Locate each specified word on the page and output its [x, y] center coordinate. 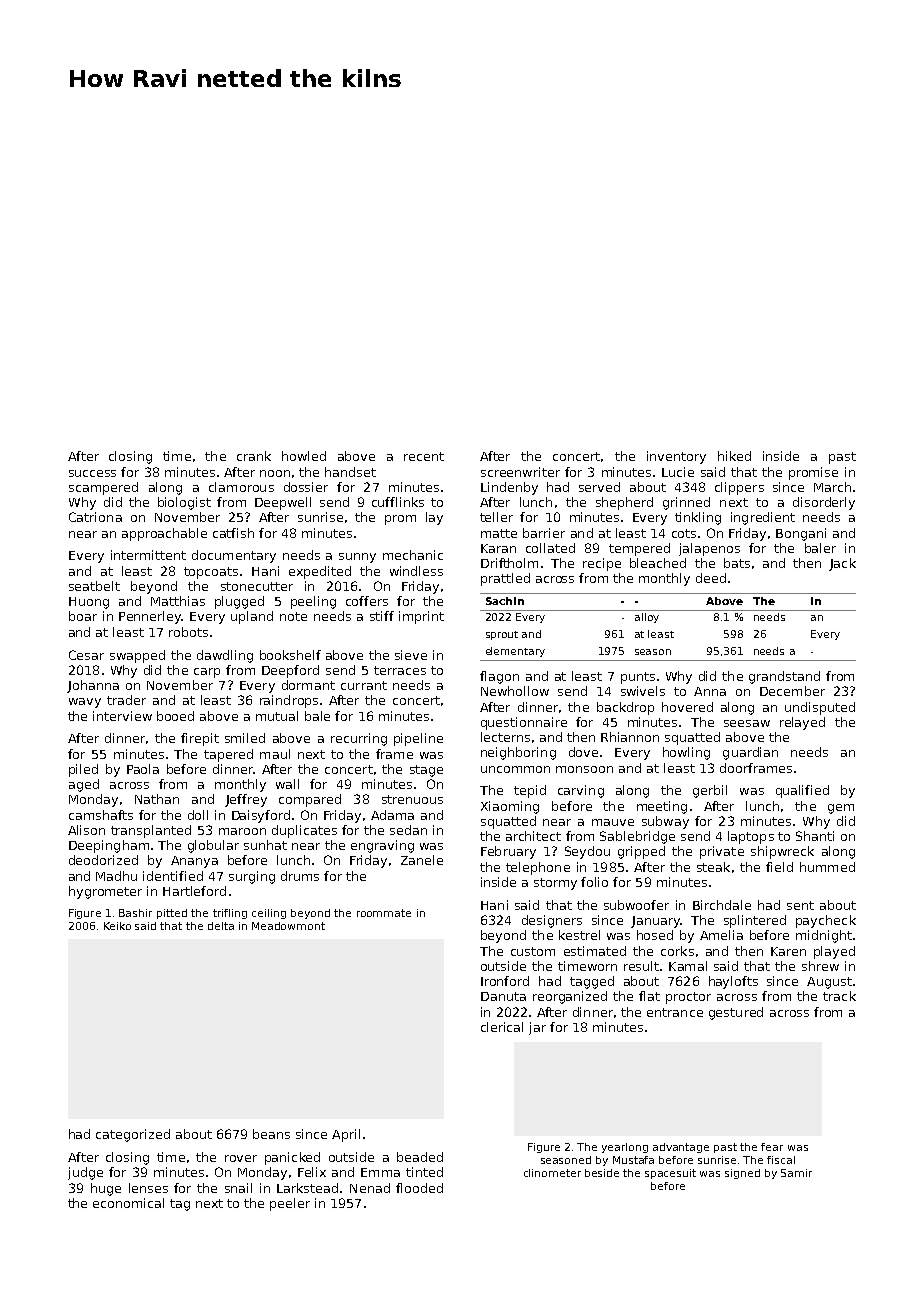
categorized [133, 1135]
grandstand [784, 677]
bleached [658, 563]
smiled [245, 738]
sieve [411, 655]
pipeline [418, 739]
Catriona [95, 517]
